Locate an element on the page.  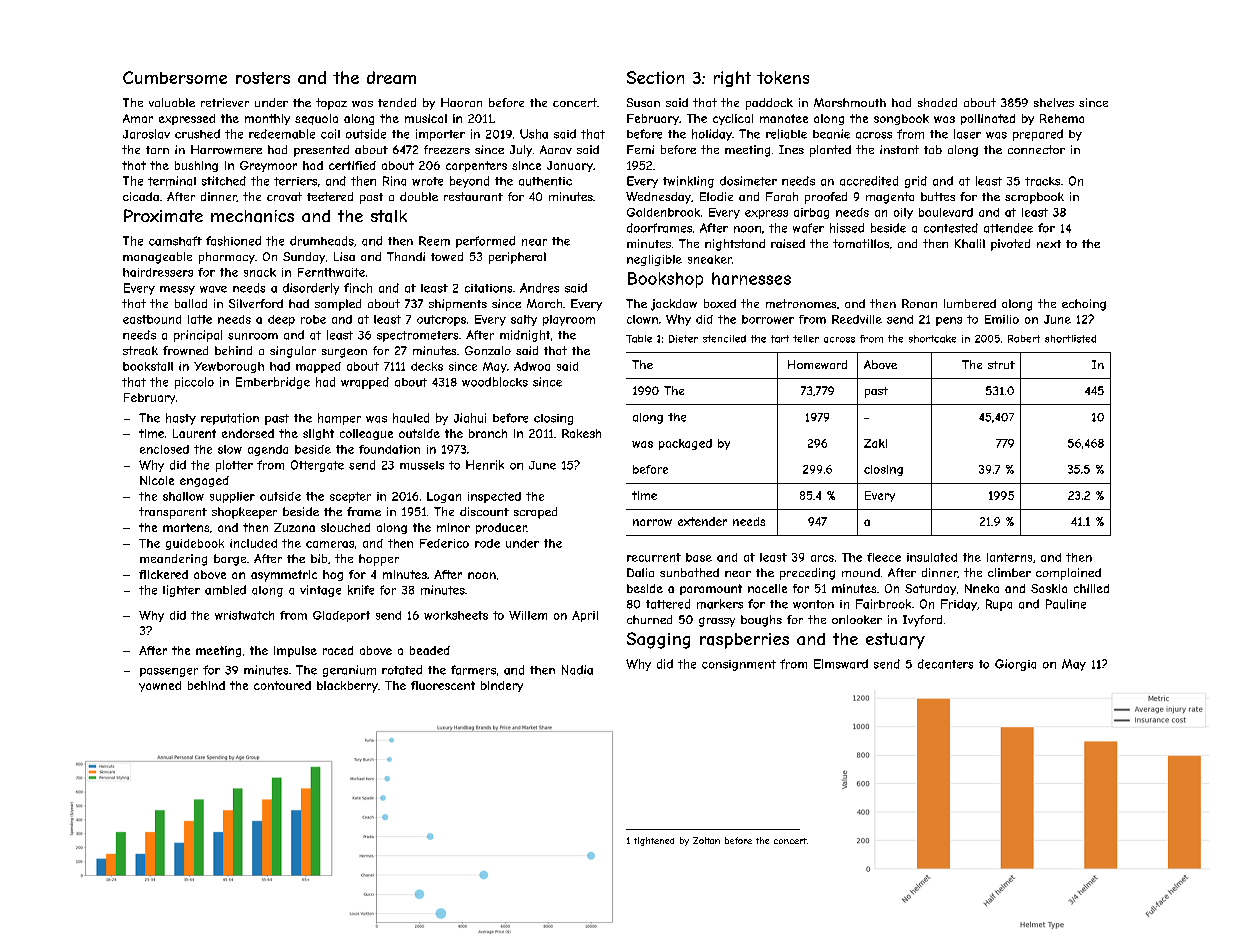
Zoltan is located at coordinates (706, 840).
